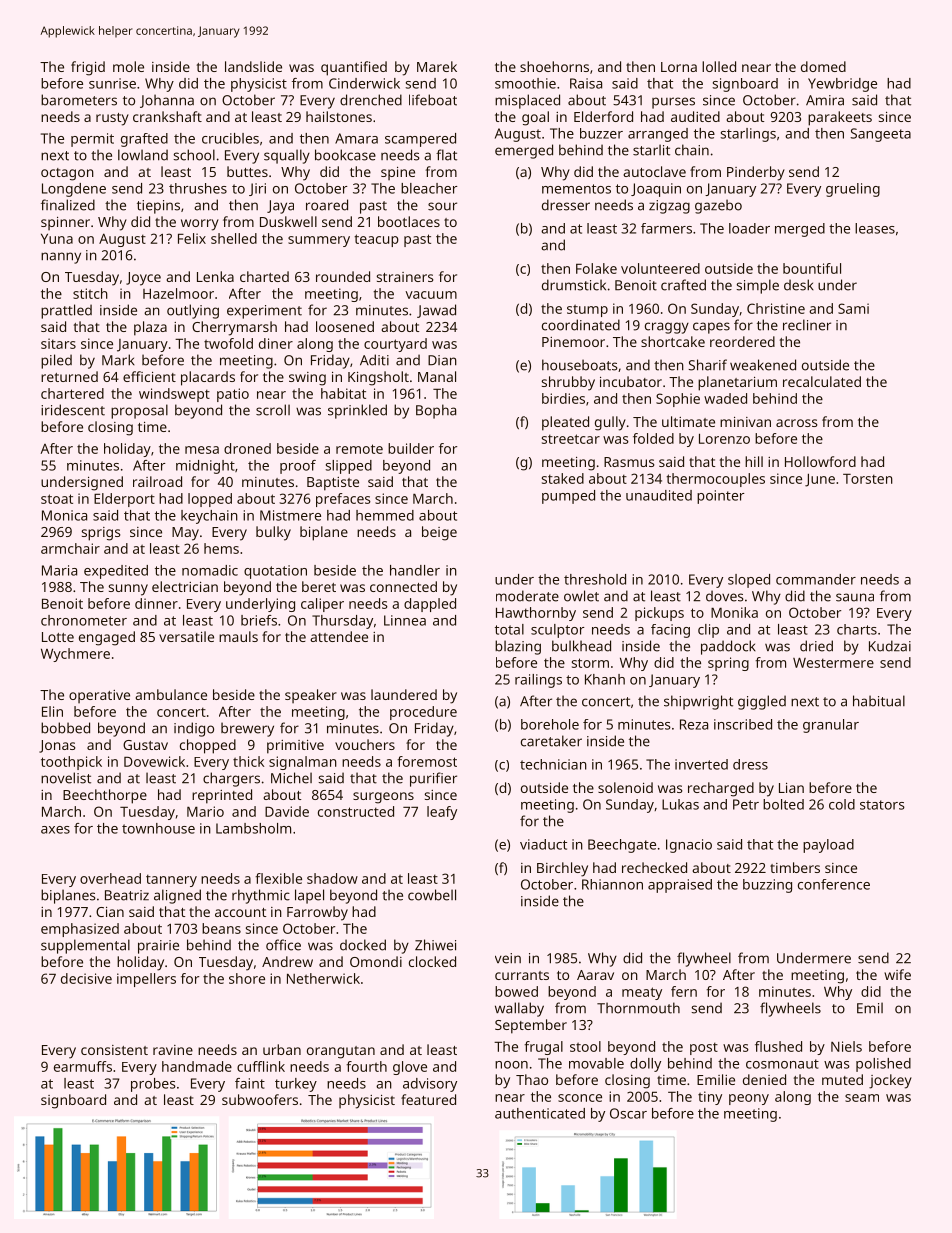 The image size is (952, 1233). What do you see at coordinates (238, 636) in the screenshot?
I see `mauls` at bounding box center [238, 636].
